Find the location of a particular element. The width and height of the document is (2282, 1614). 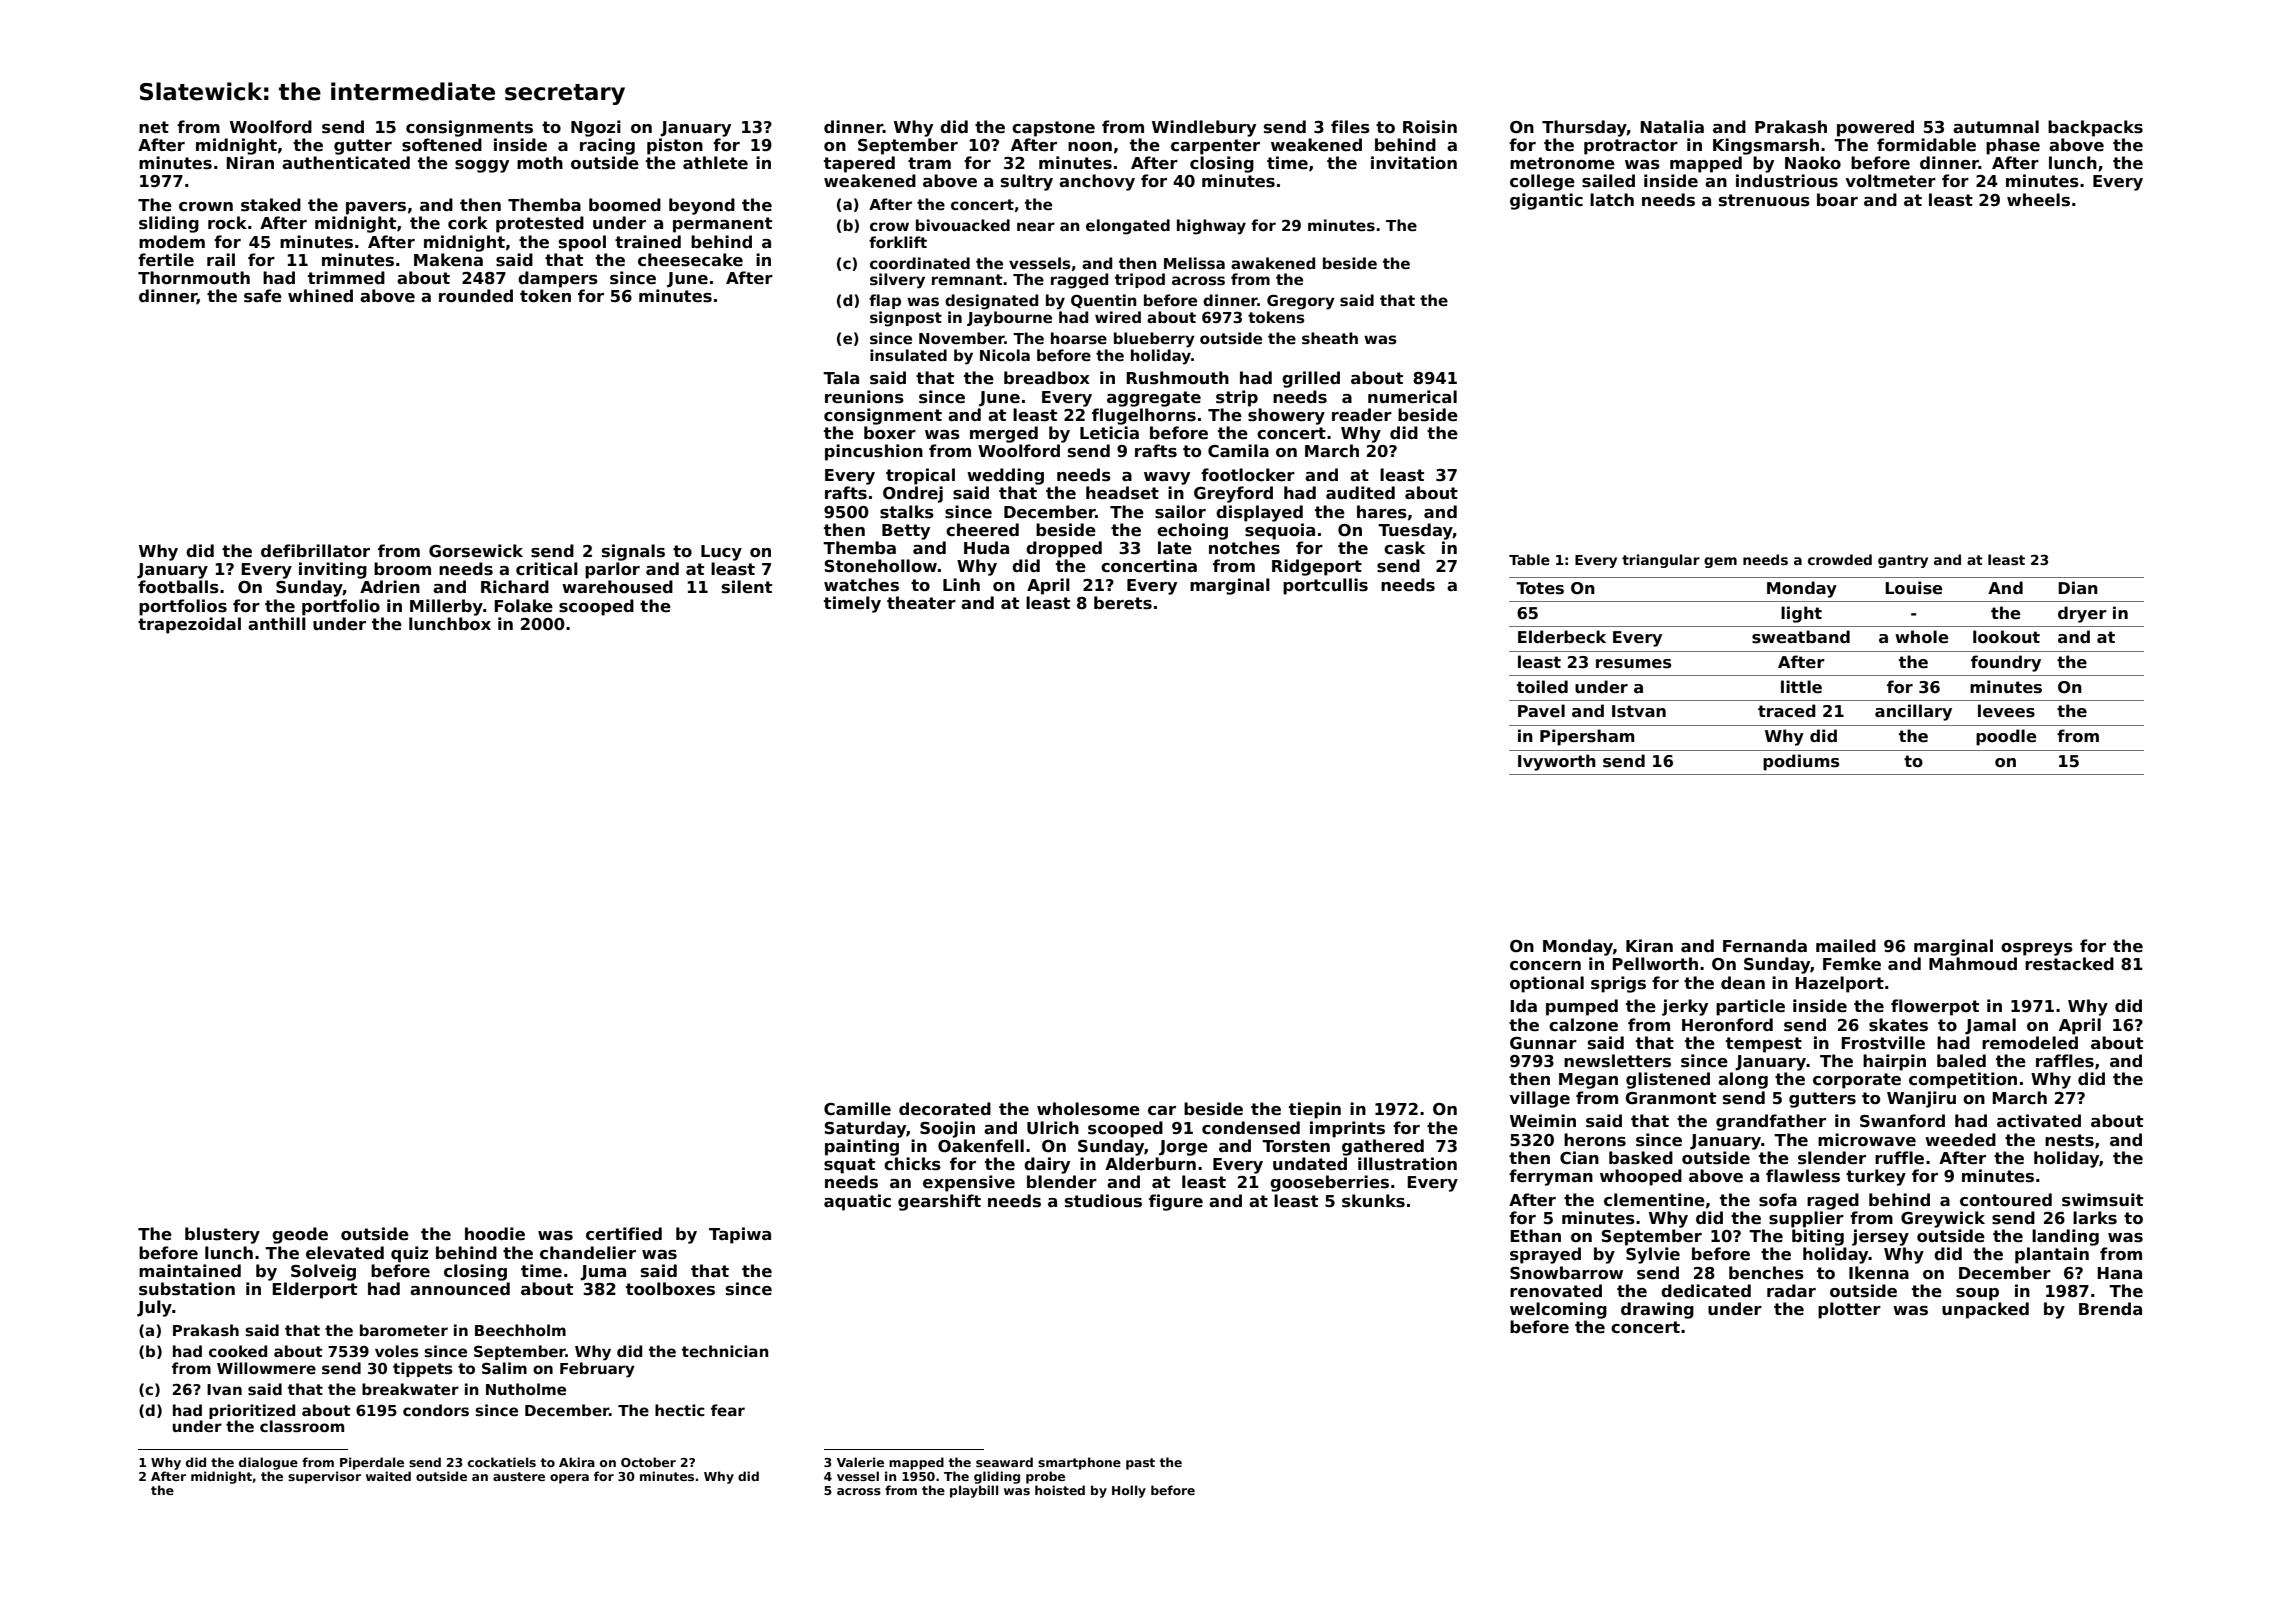

poodle is located at coordinates (2006, 737).
